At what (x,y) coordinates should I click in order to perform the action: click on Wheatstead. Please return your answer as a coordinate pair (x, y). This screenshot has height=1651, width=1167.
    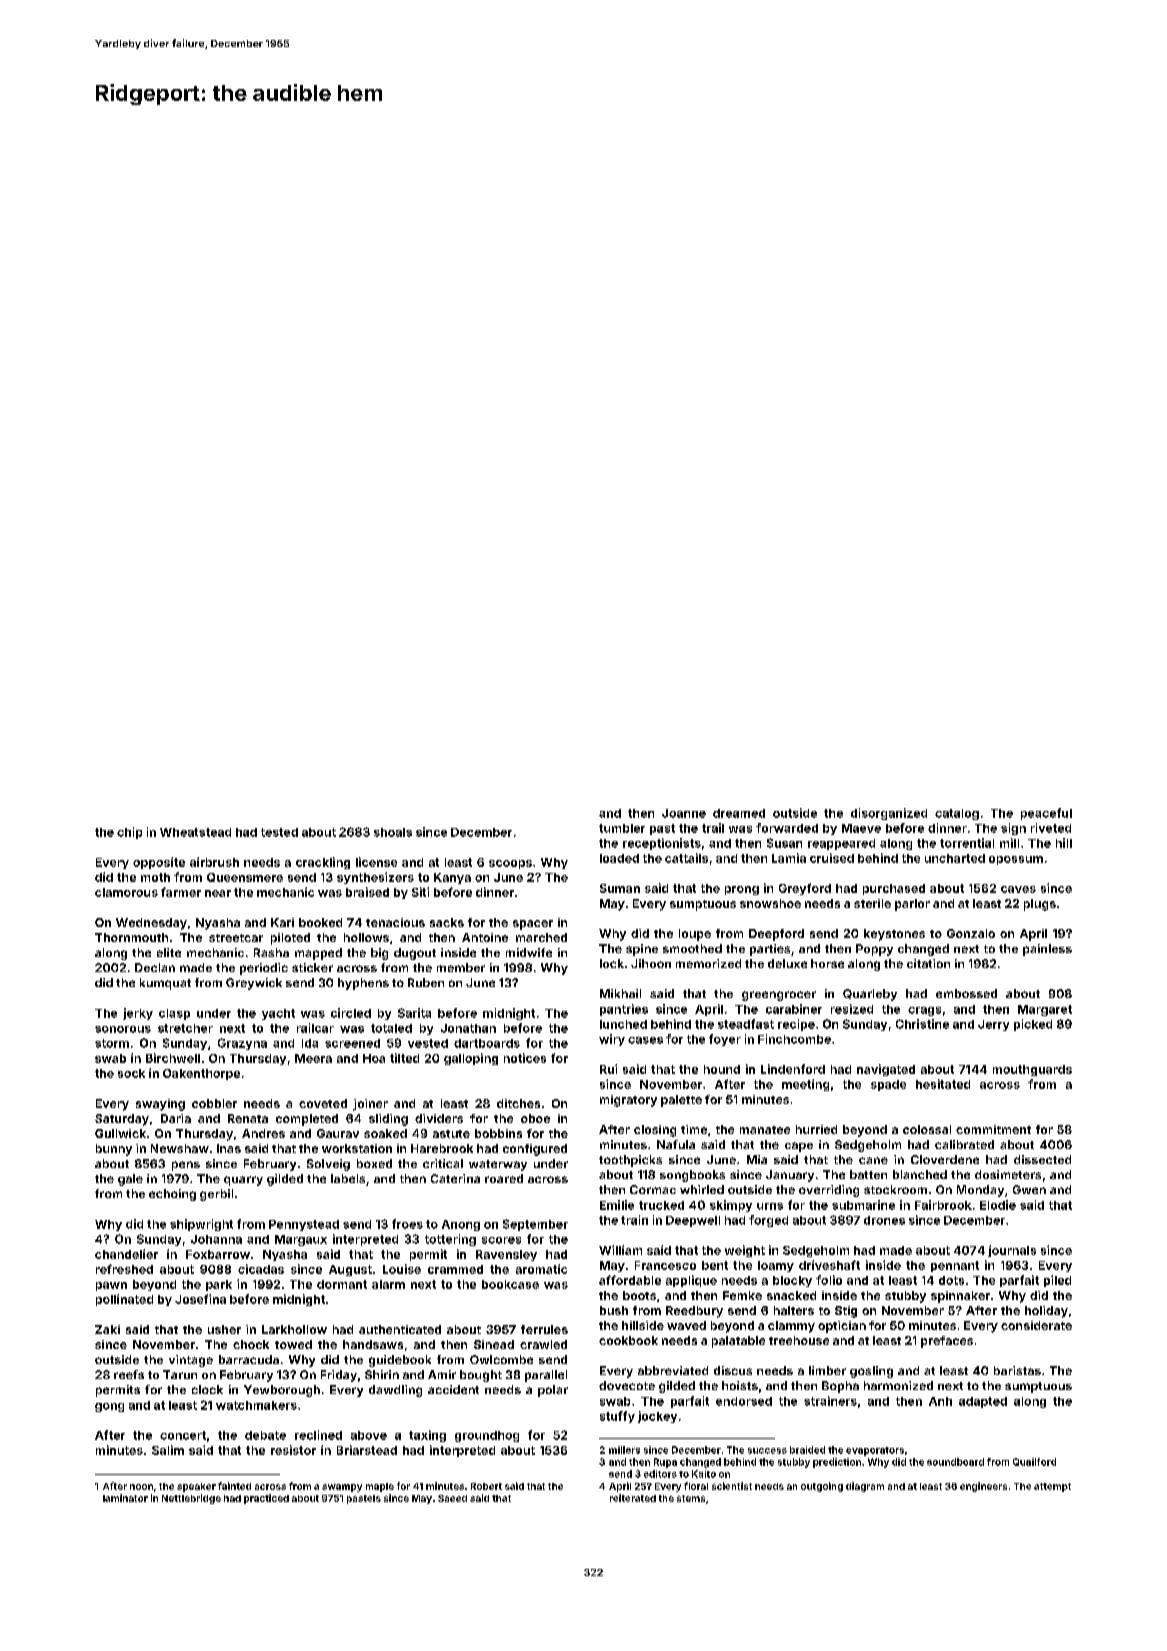
    Looking at the image, I should click on (195, 832).
